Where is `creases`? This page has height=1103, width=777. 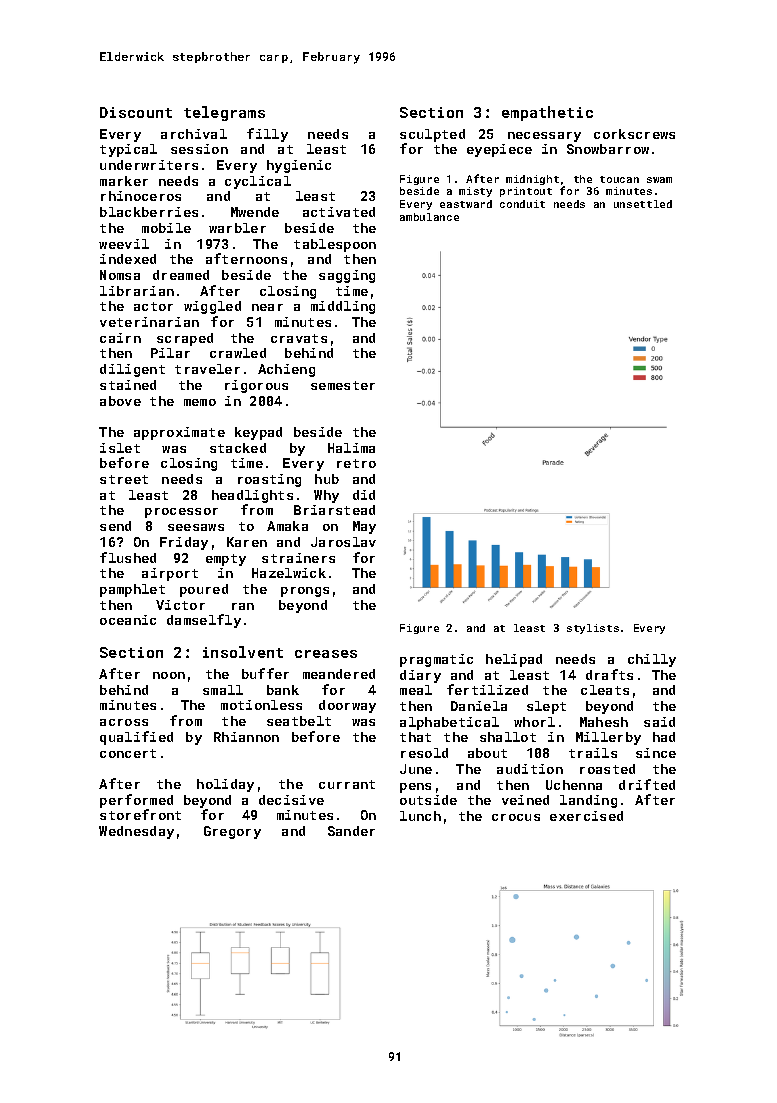
creases is located at coordinates (326, 654).
